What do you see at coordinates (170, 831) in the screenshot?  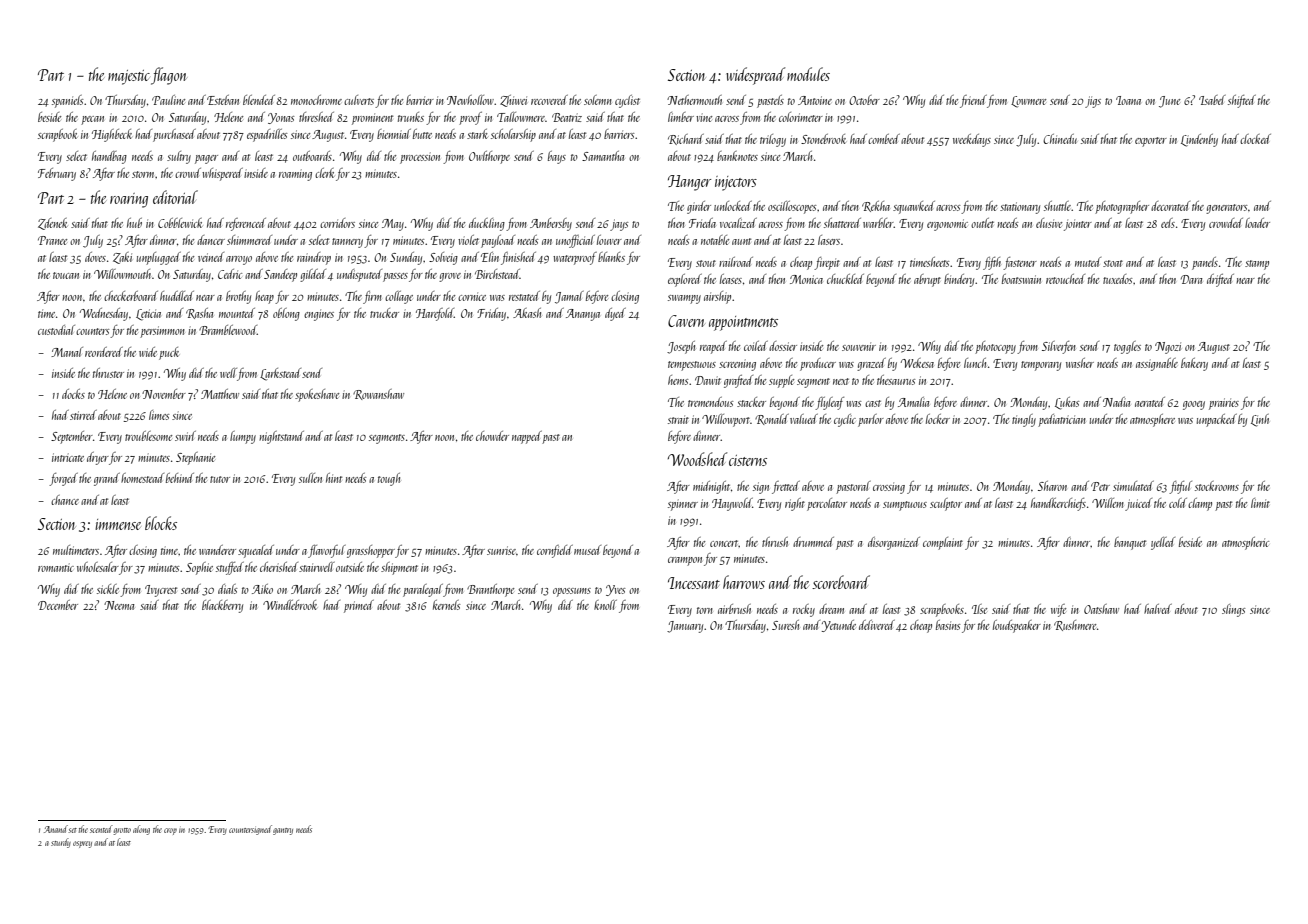 I see `crop` at bounding box center [170, 831].
